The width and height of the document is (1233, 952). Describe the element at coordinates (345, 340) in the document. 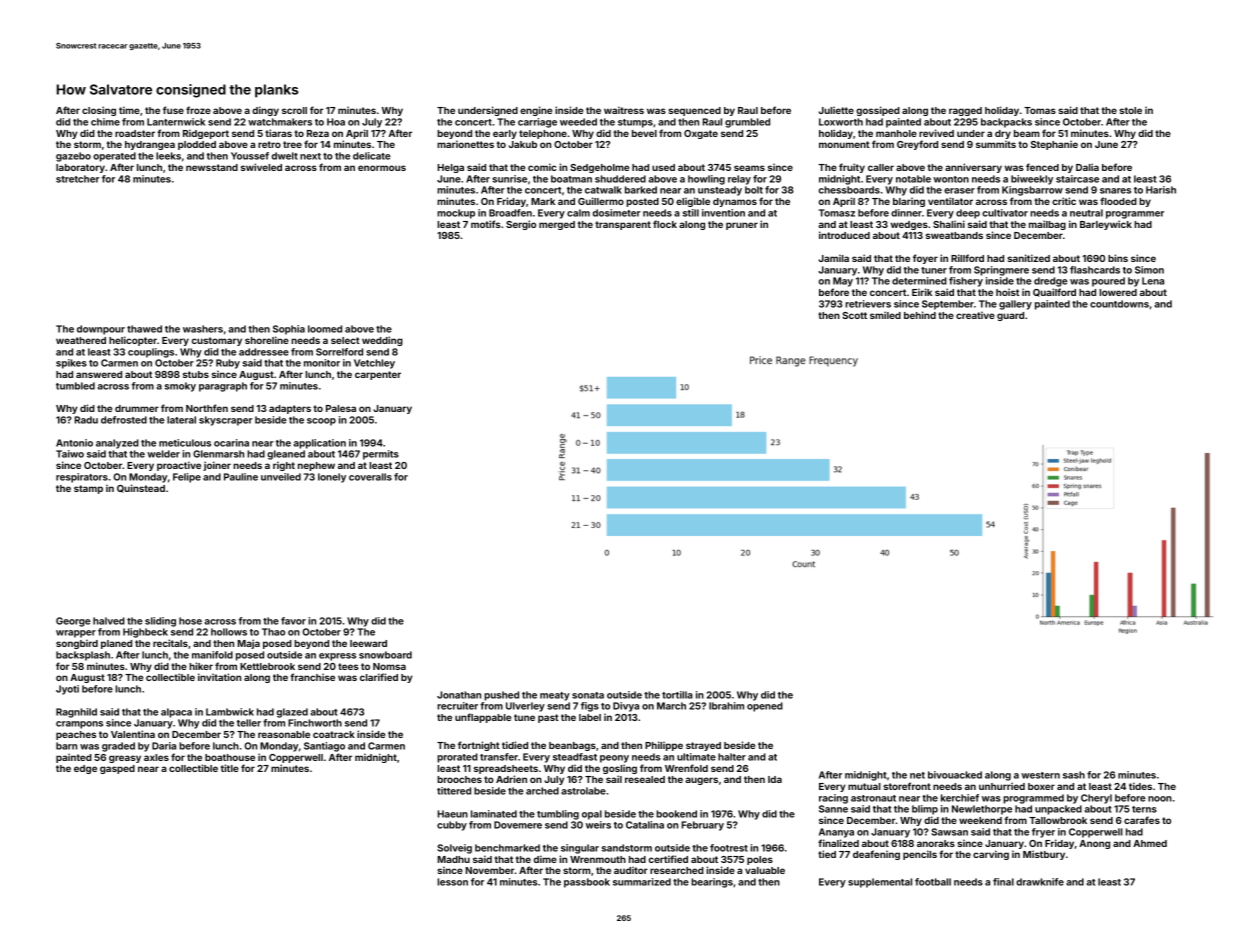

I see `select` at that location.
